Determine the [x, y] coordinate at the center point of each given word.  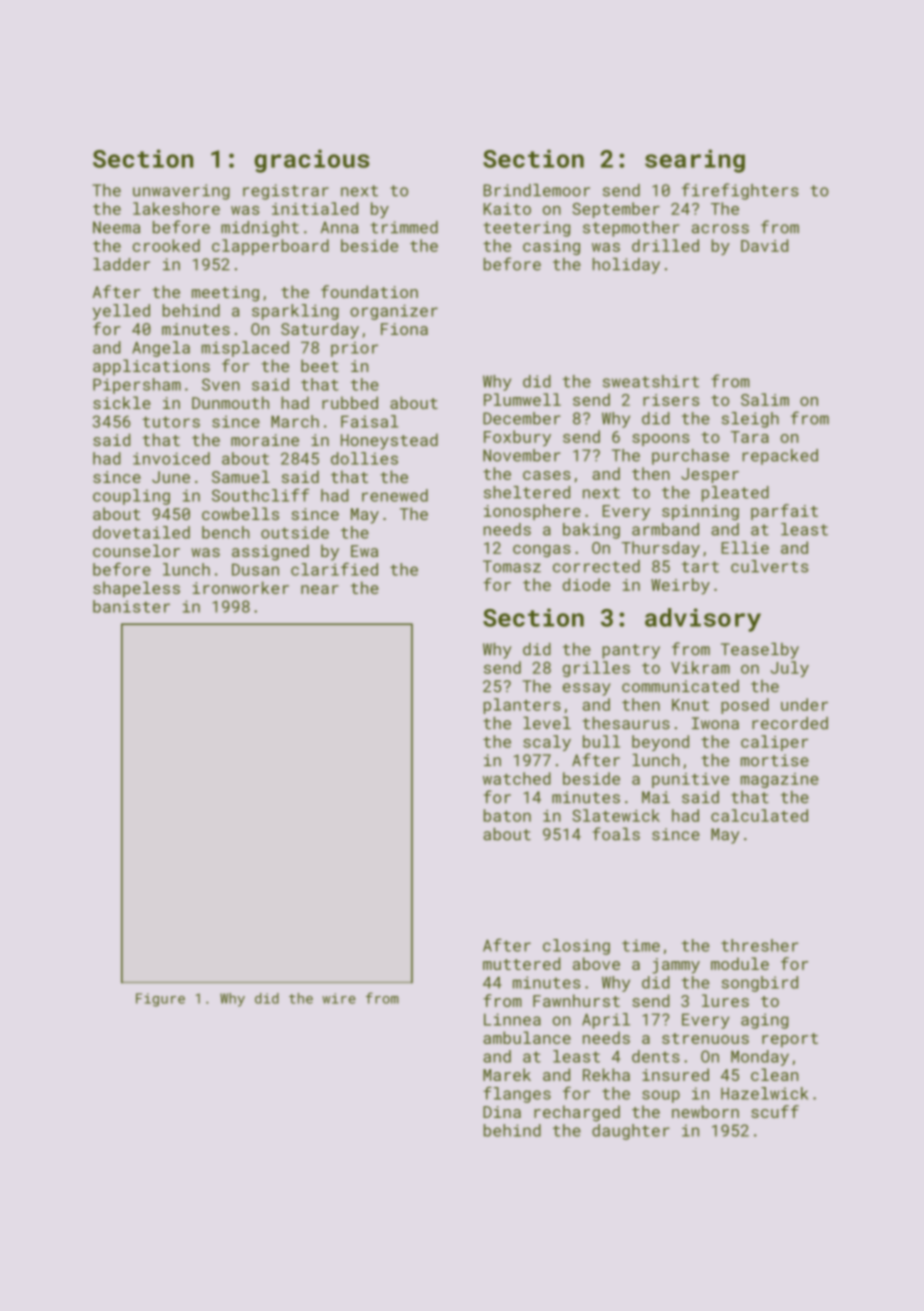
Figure [160, 1000]
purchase [690, 457]
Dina [502, 1112]
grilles [596, 669]
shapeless [136, 589]
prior [354, 349]
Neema [116, 227]
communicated [680, 686]
